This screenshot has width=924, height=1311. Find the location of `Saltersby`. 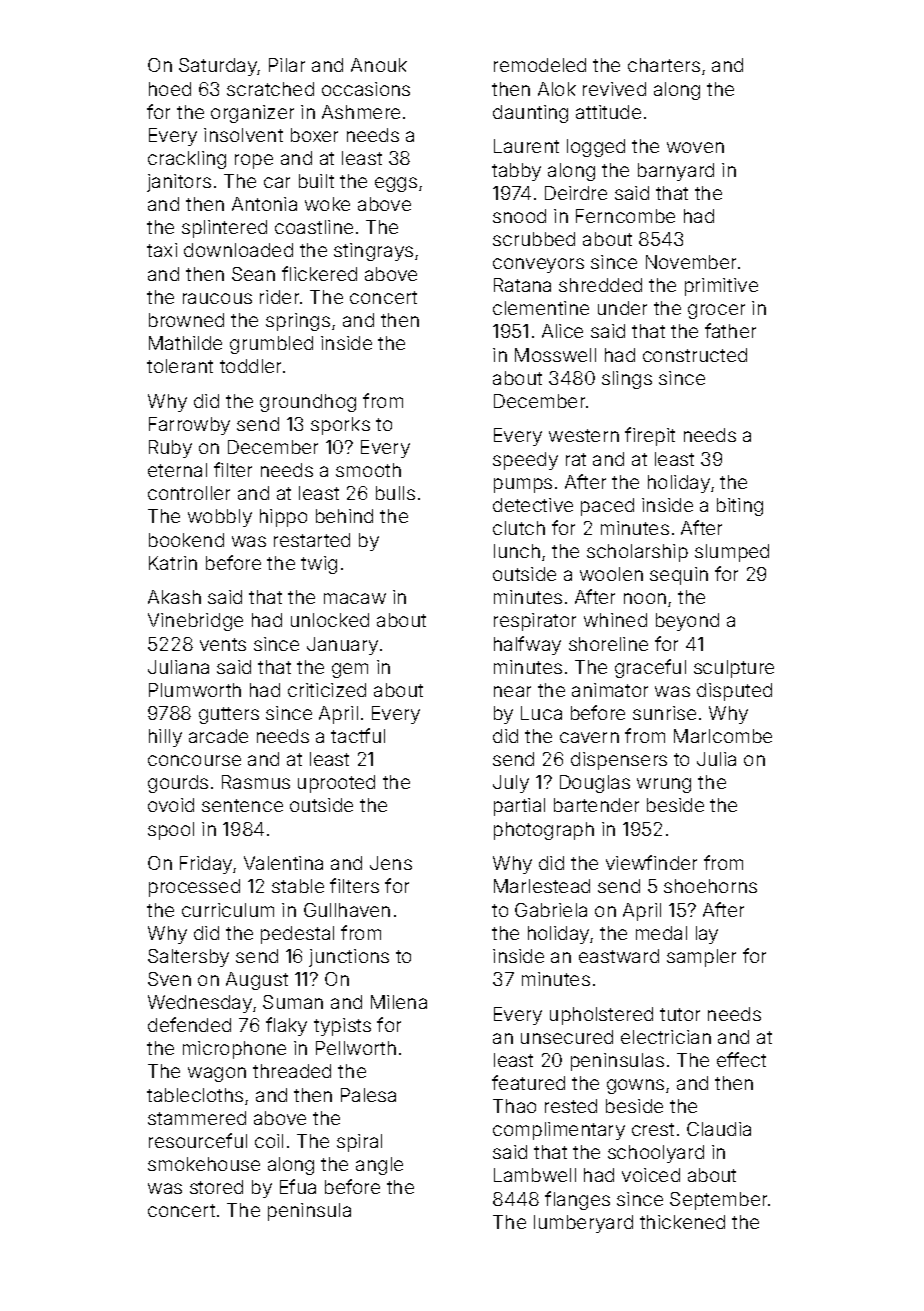

Saltersby is located at coordinates (188, 958).
